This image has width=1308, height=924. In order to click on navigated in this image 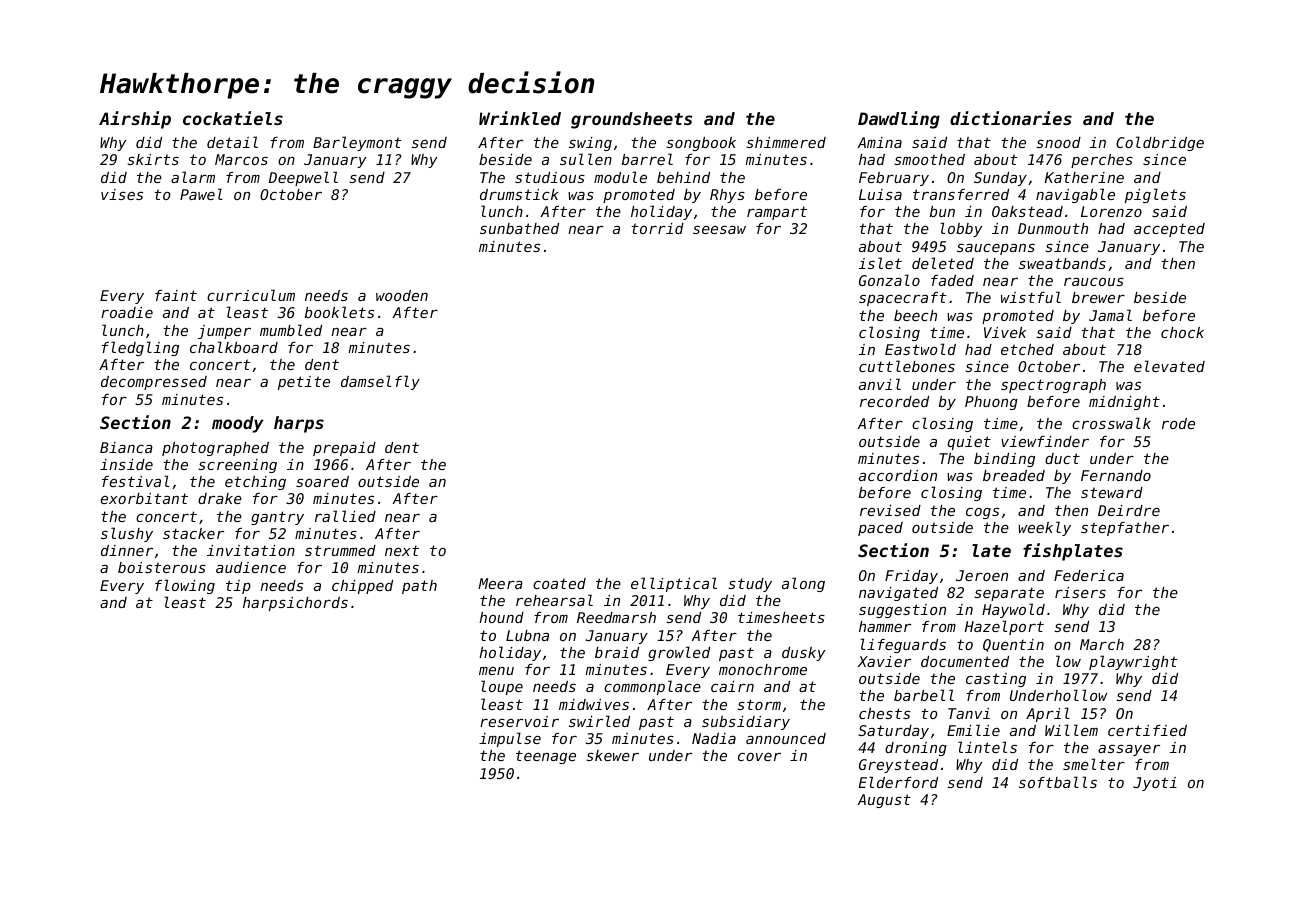, I will do `click(898, 594)`.
